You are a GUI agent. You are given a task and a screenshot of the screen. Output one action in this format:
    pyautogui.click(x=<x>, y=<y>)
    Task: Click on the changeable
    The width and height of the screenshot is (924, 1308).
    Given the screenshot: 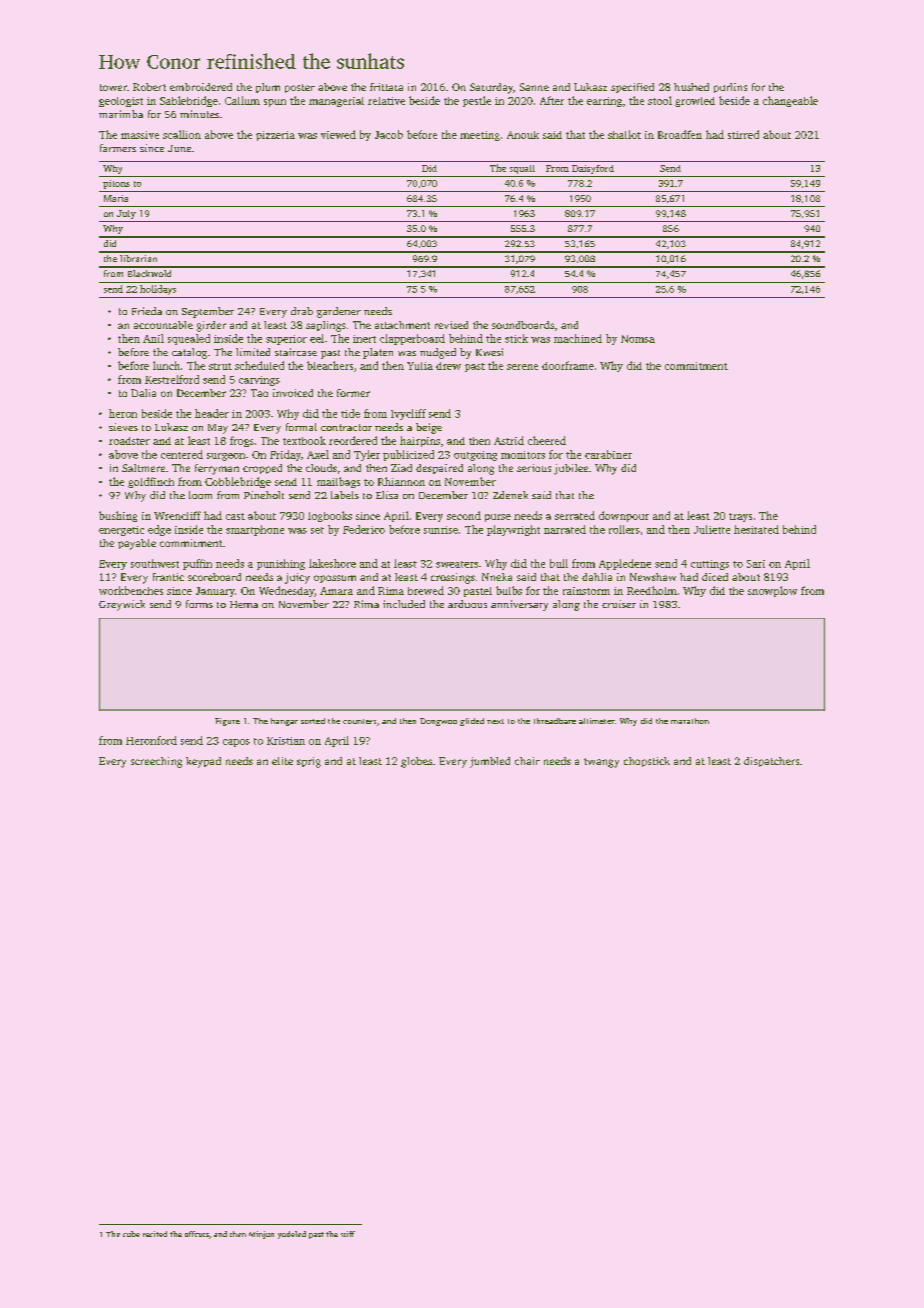 What is the action you would take?
    pyautogui.click(x=790, y=101)
